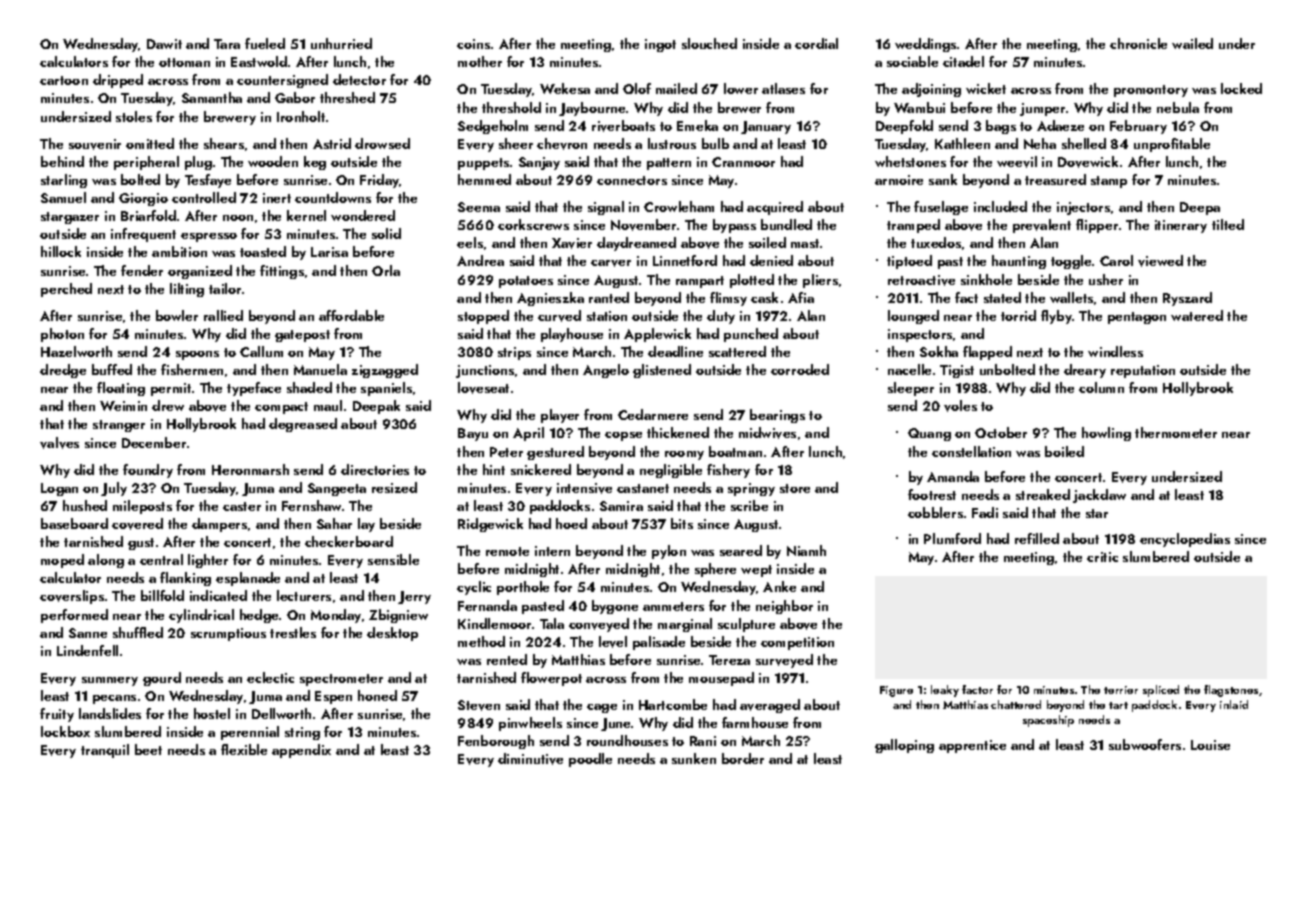 The image size is (1308, 924). I want to click on critic, so click(1102, 557).
